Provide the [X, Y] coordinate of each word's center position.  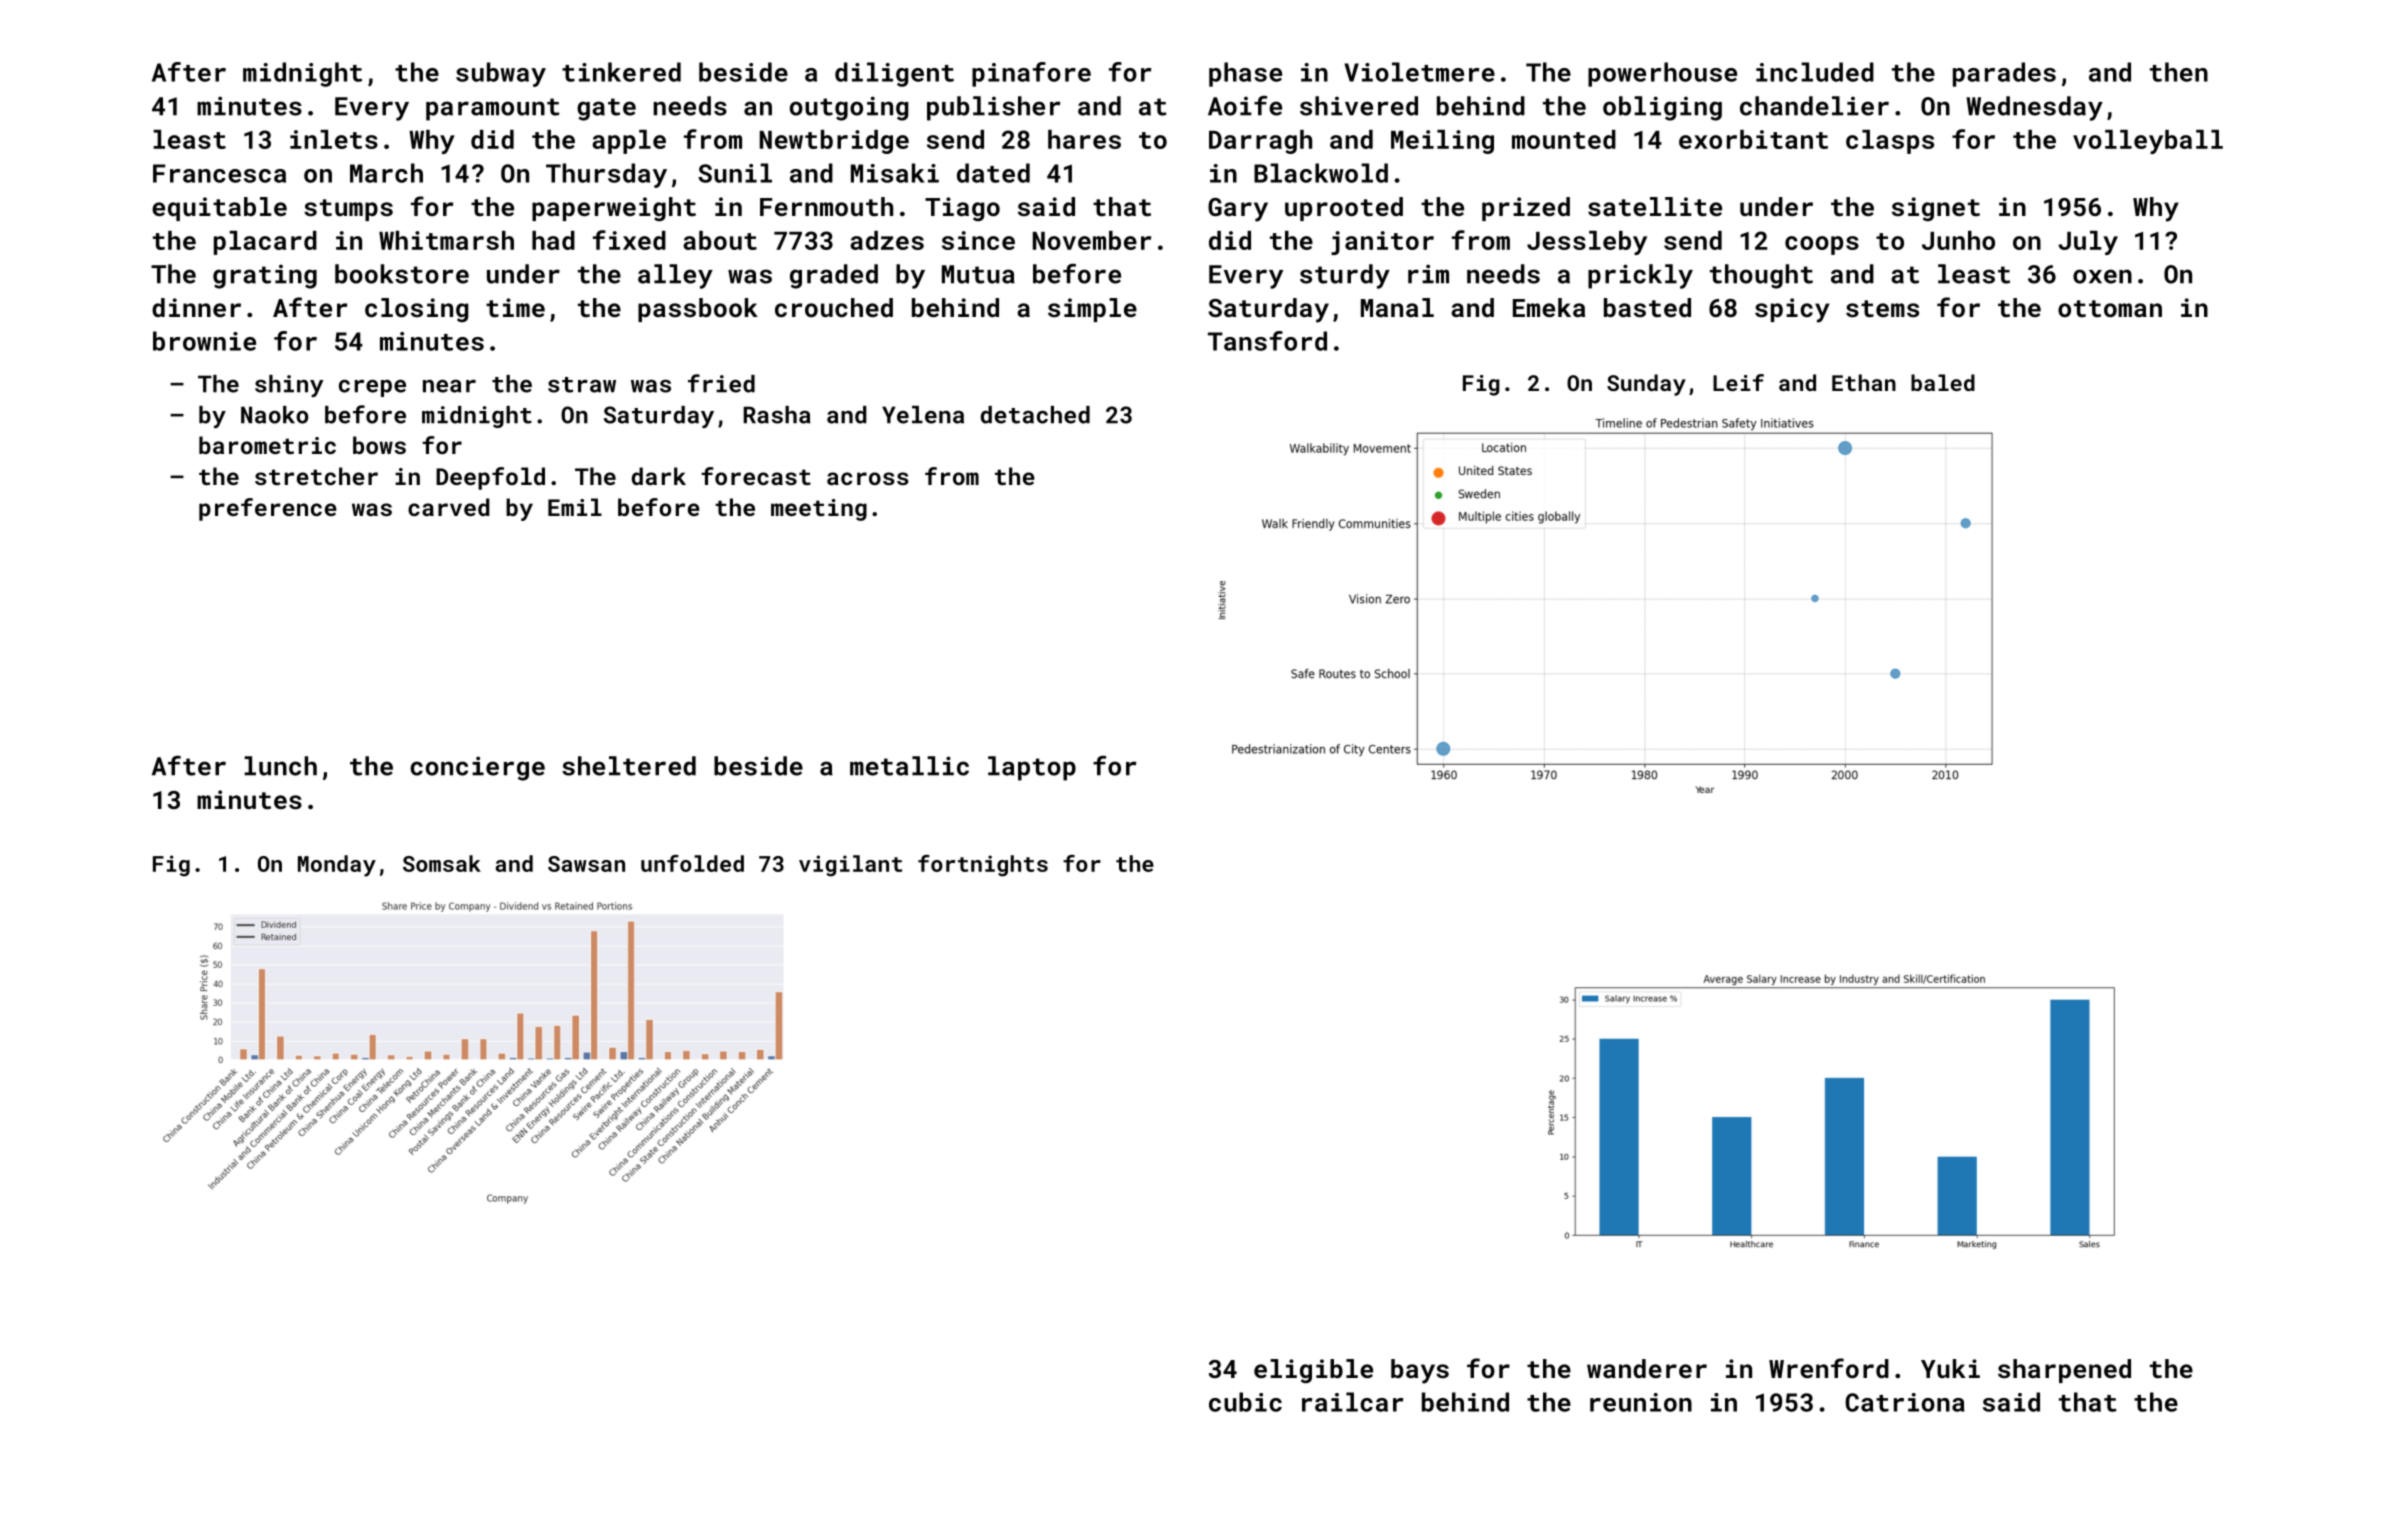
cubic [1245, 1402]
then [2179, 72]
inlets [334, 139]
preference [268, 509]
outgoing [849, 108]
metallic [909, 766]
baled [1943, 382]
